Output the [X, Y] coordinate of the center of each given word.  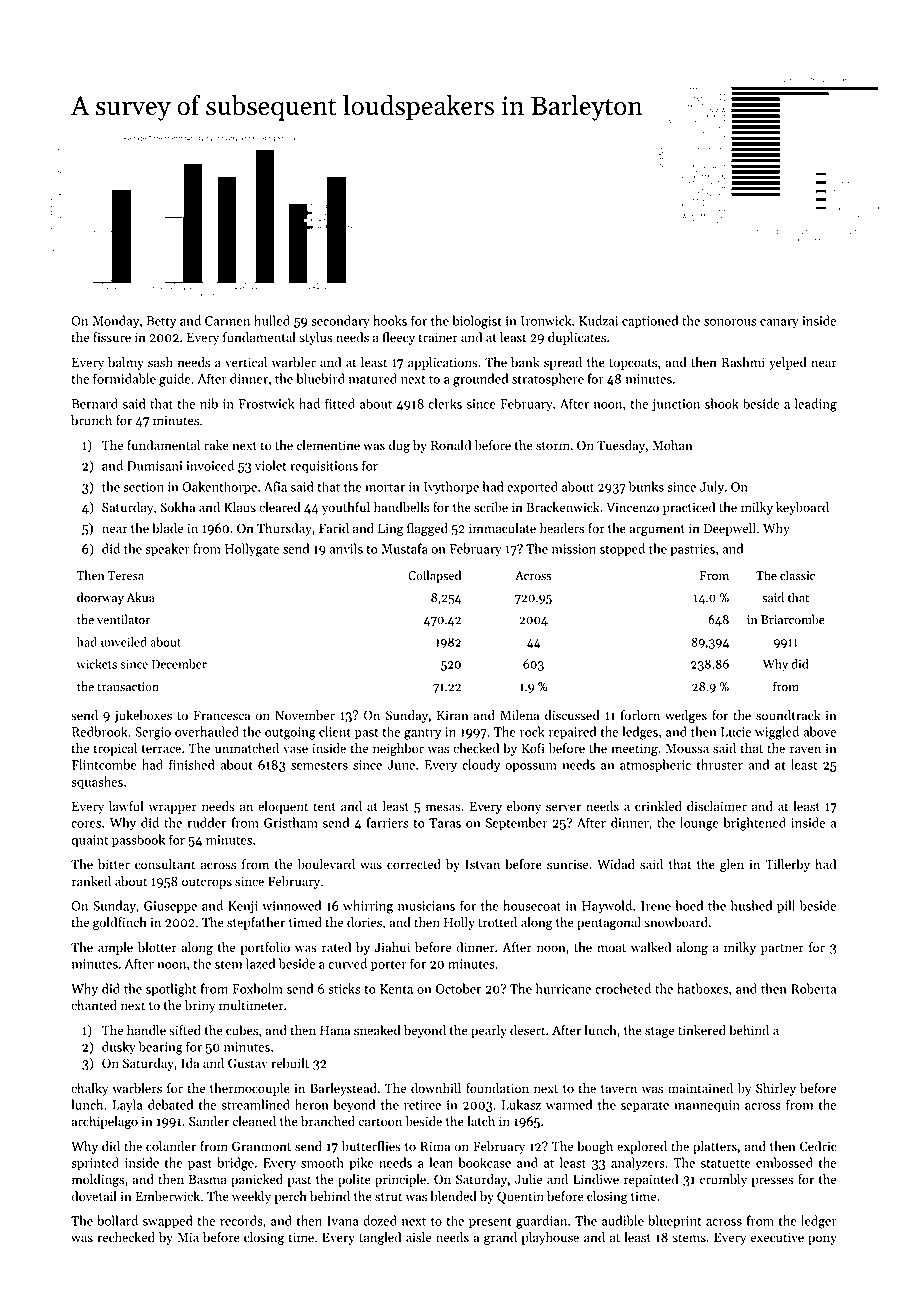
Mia [188, 1237]
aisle [418, 1237]
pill [786, 907]
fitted [340, 403]
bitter [114, 864]
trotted [497, 922]
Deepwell [730, 529]
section [143, 487]
